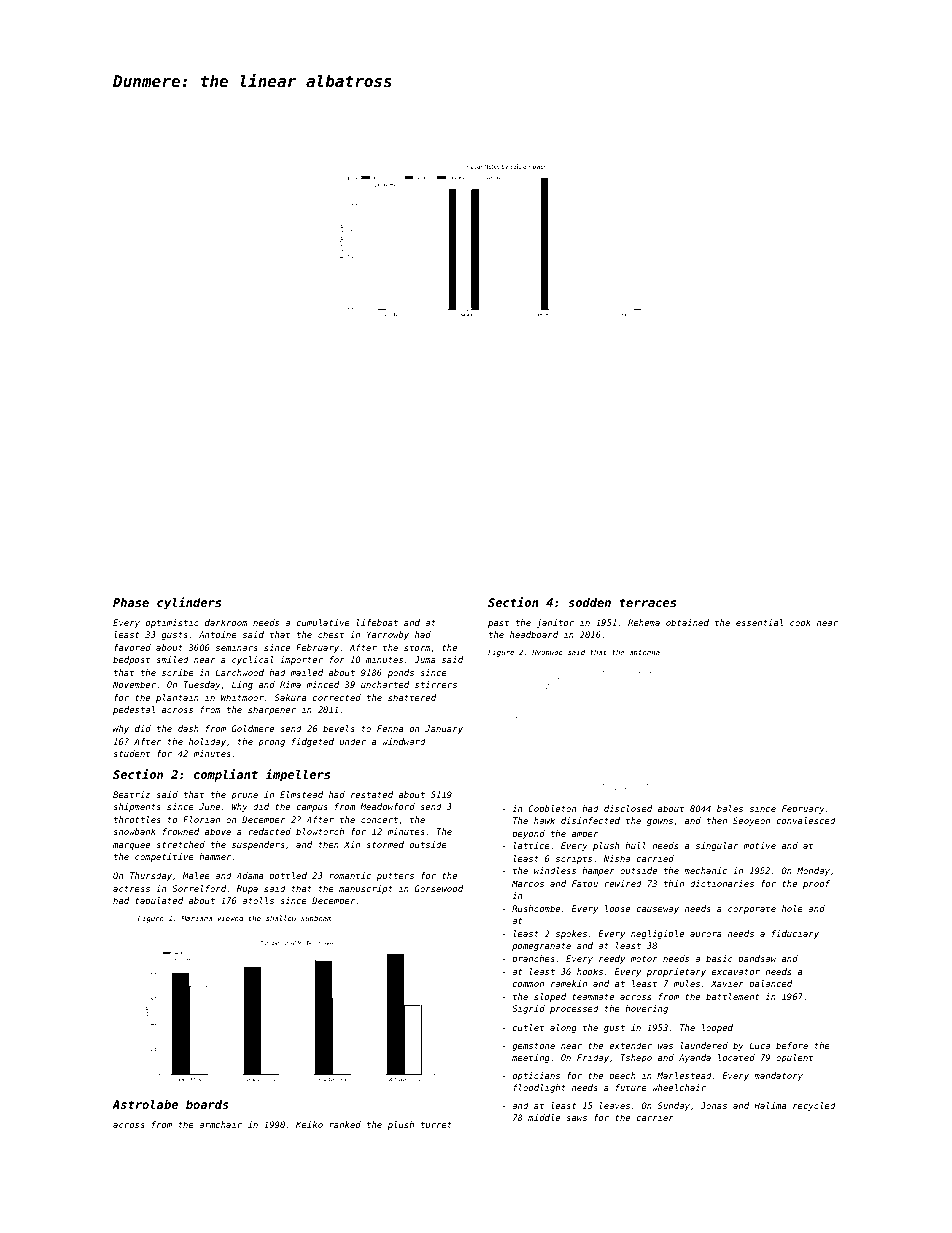  Describe the element at coordinates (387, 806) in the screenshot. I see `Meadowford` at that location.
